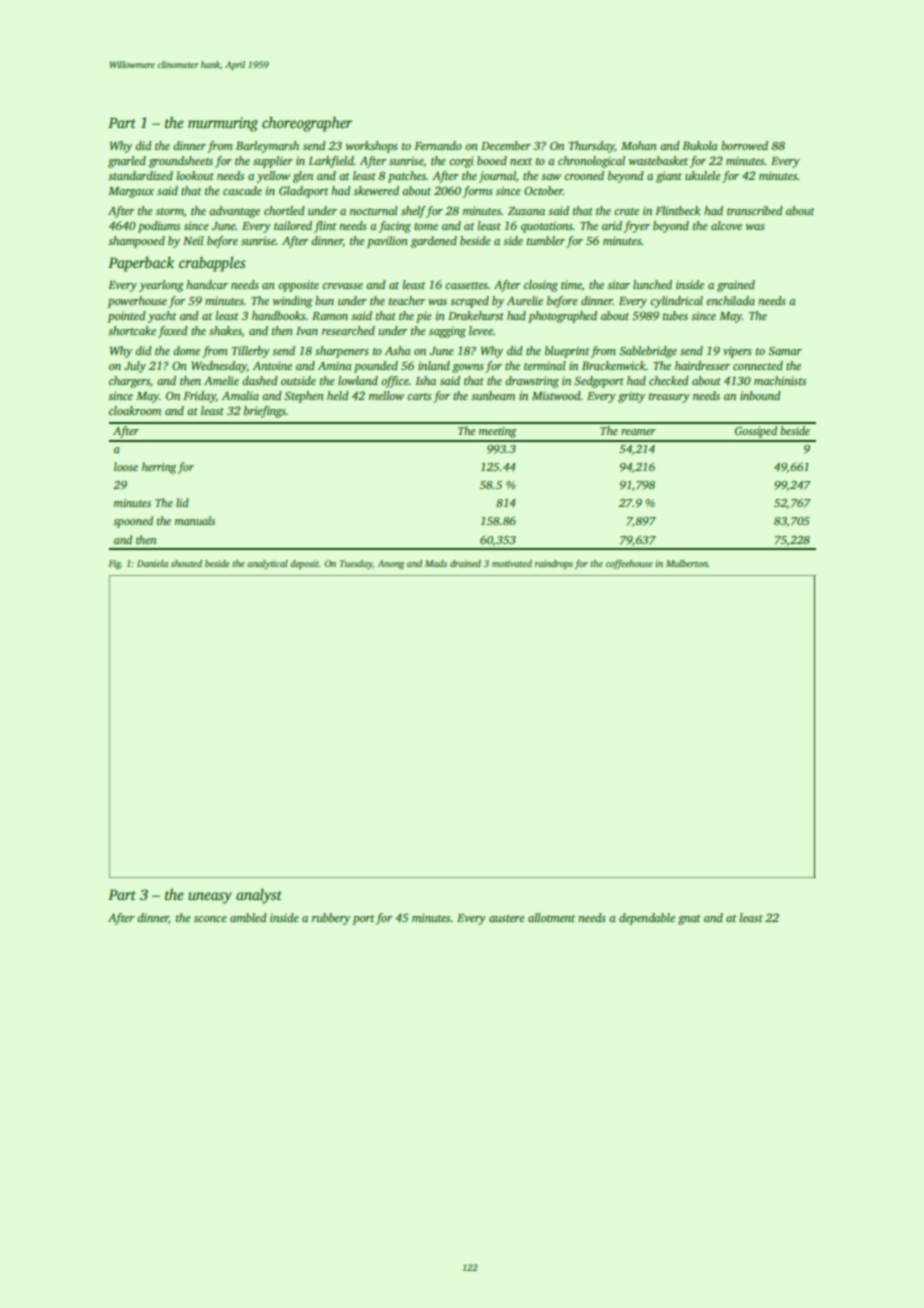 Image resolution: width=924 pixels, height=1308 pixels. I want to click on rubbery, so click(331, 919).
